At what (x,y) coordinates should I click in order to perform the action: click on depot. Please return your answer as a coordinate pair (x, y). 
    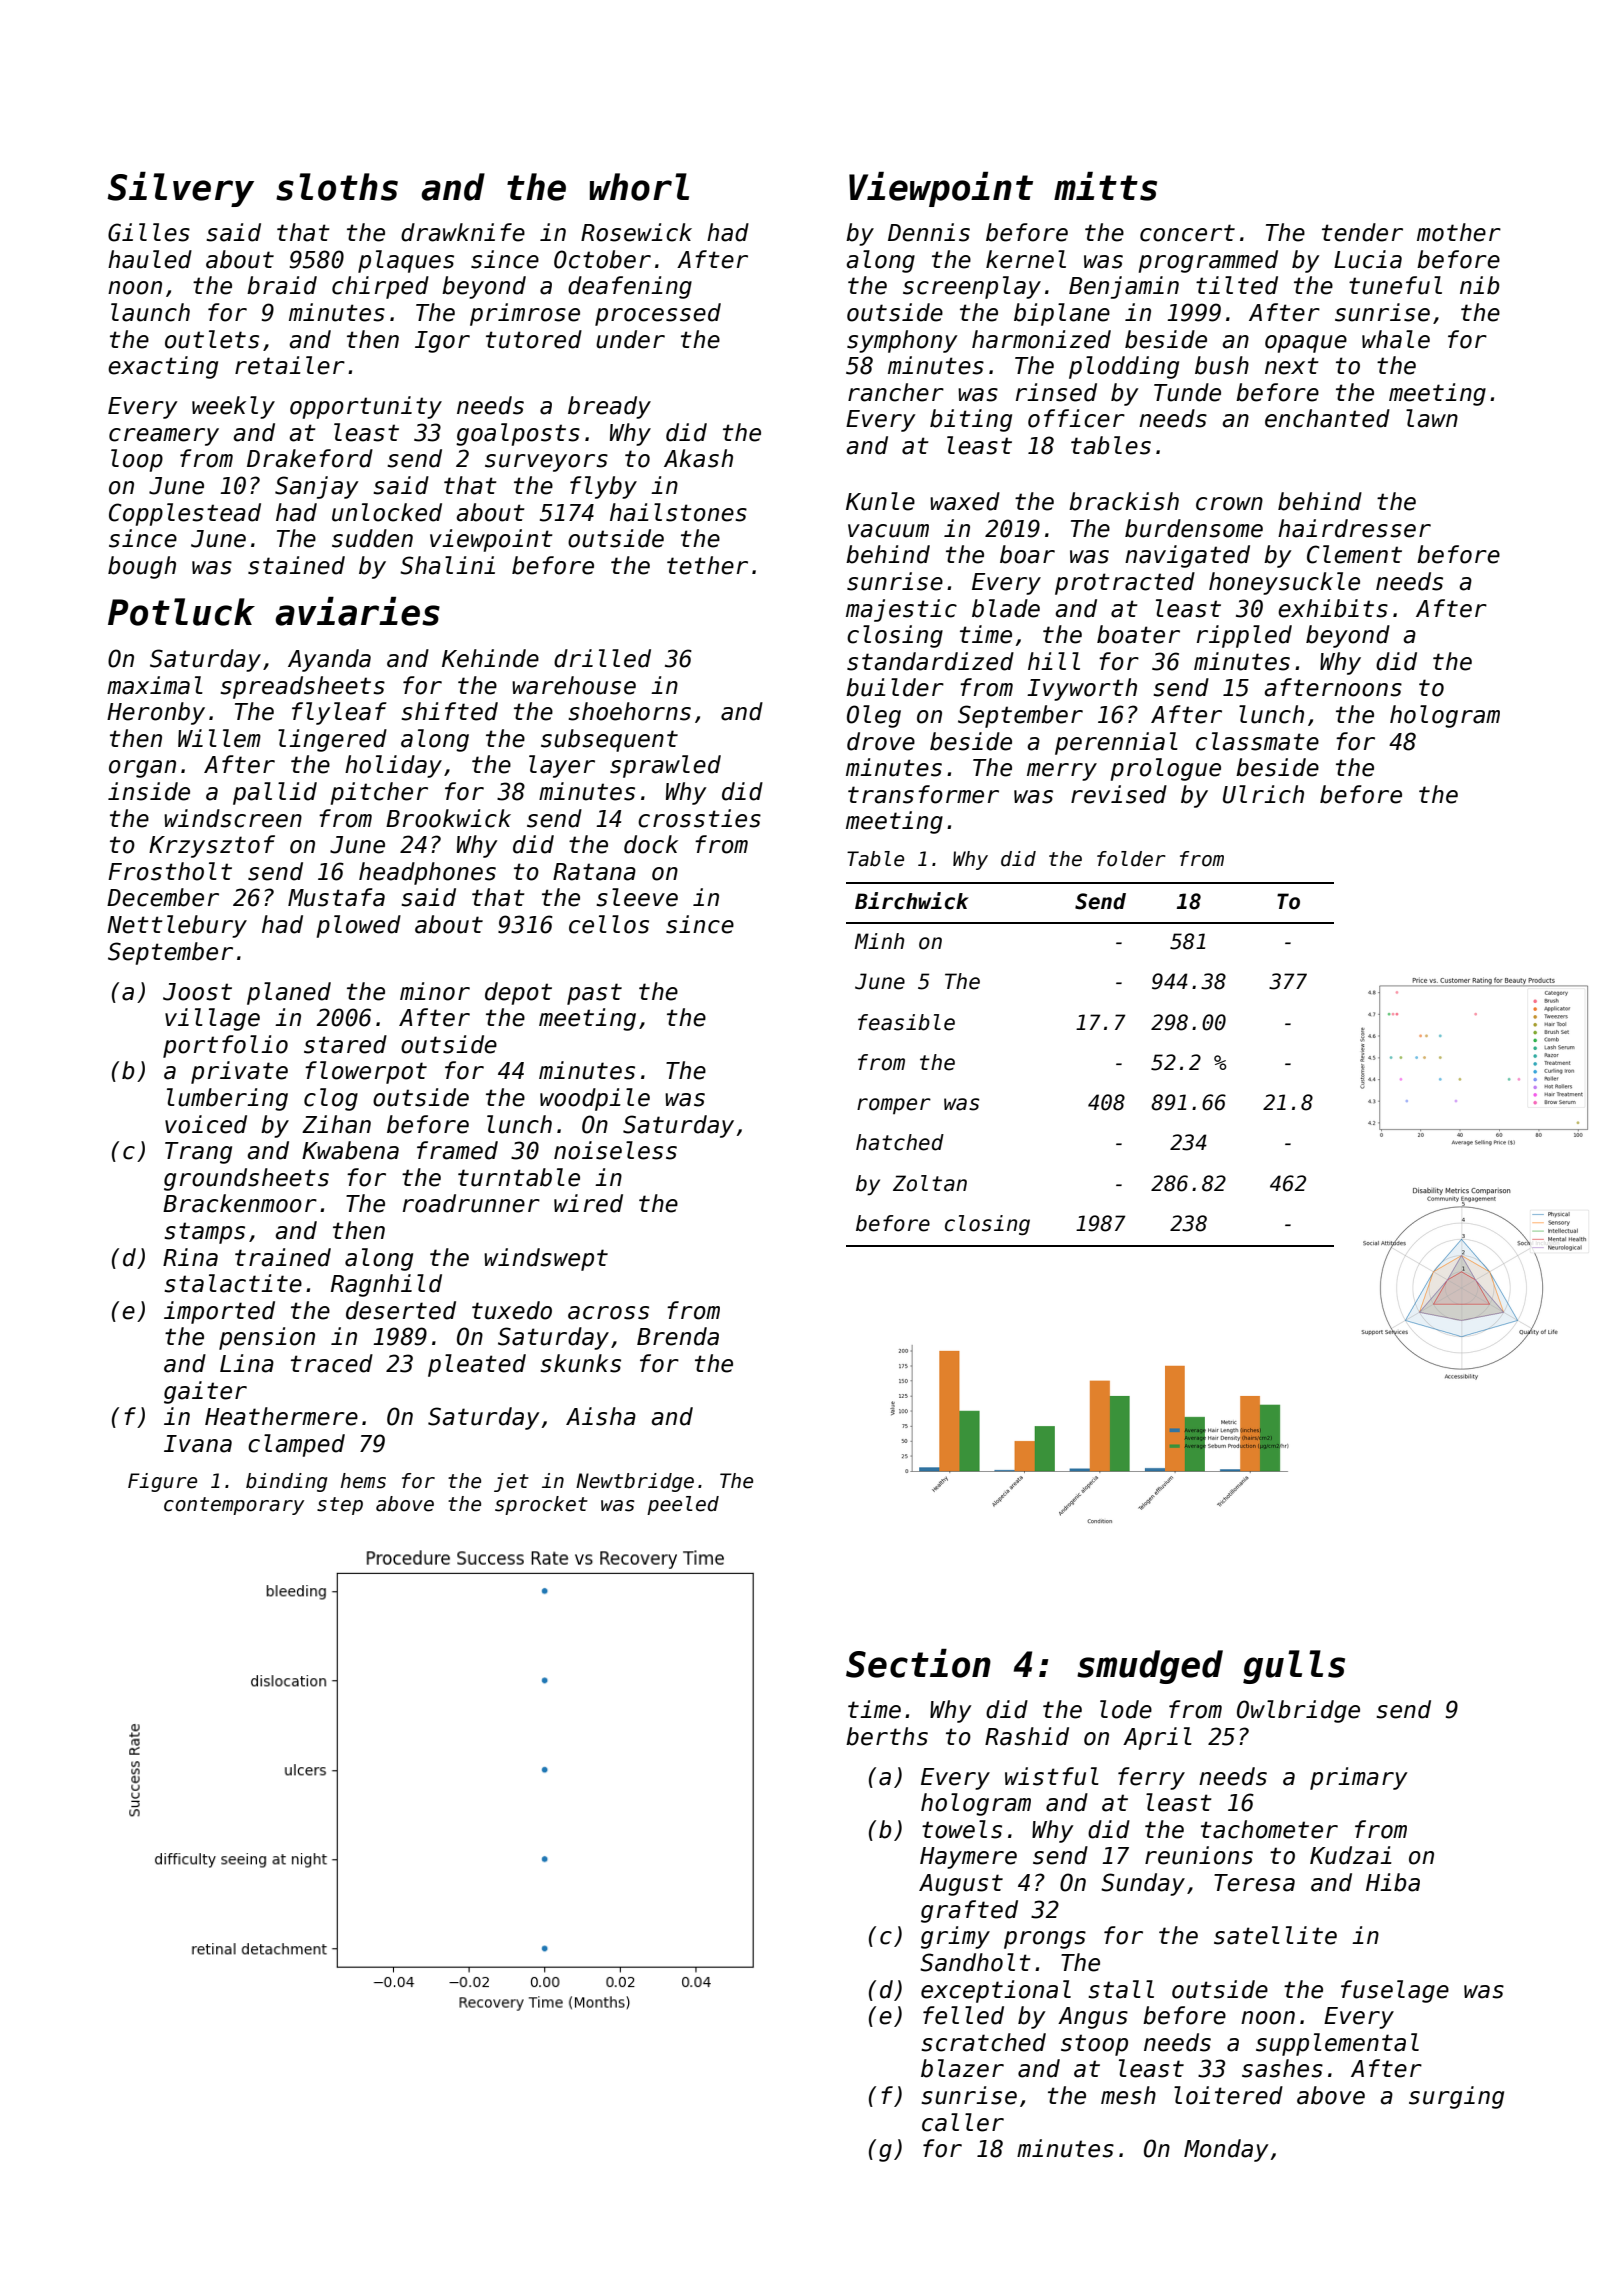
    Looking at the image, I should click on (518, 993).
